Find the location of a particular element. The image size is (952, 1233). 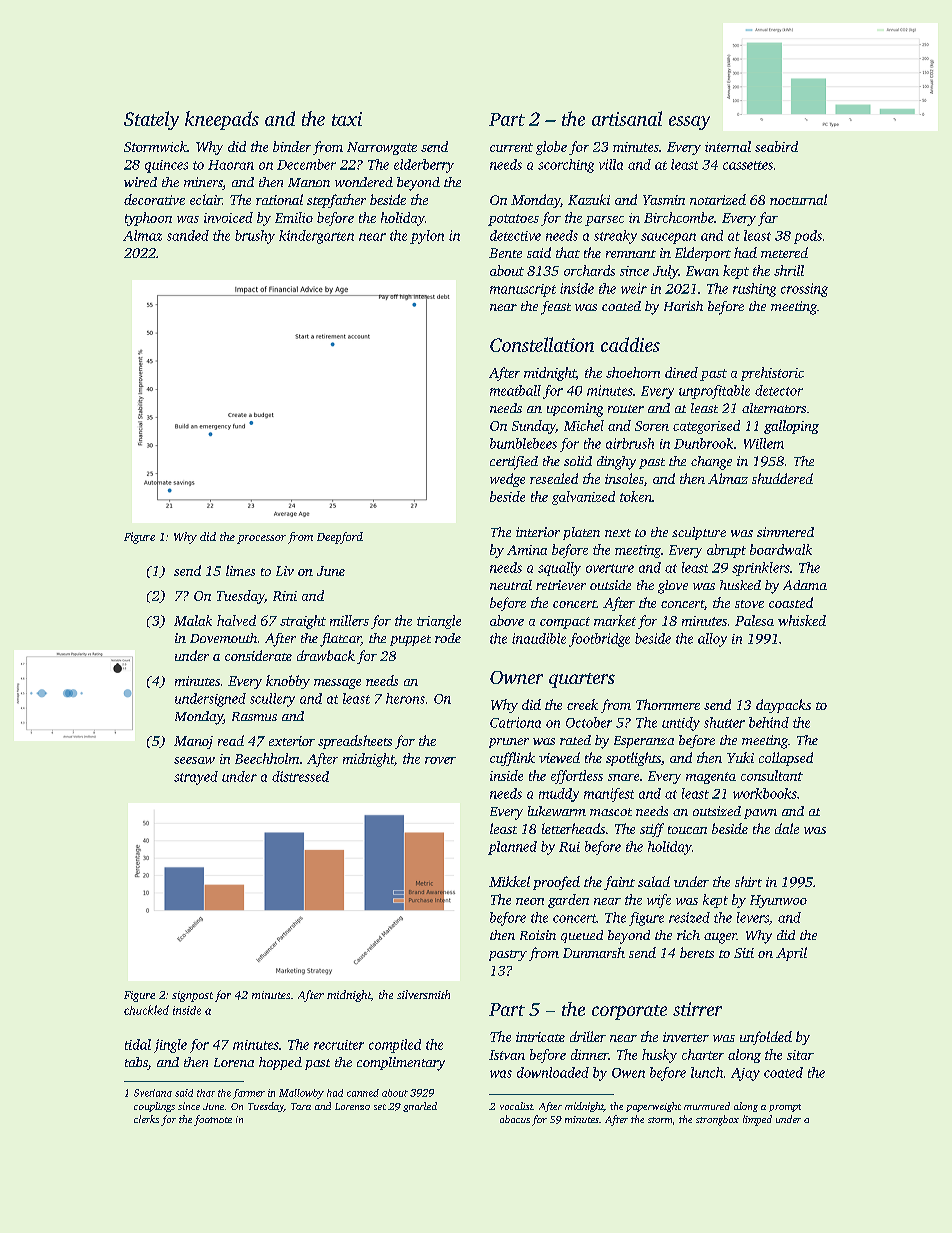

vocalist is located at coordinates (516, 1106).
